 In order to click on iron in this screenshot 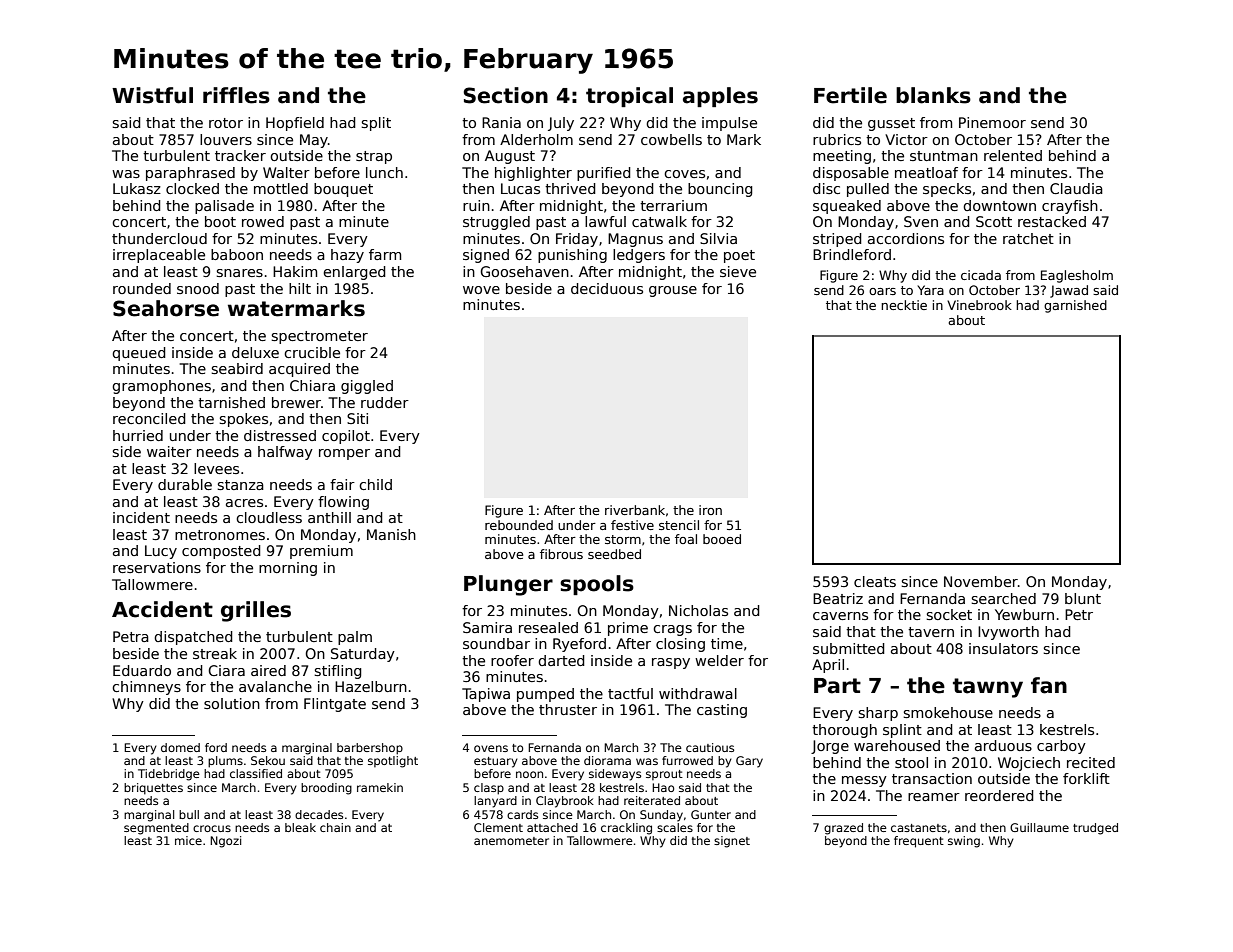, I will do `click(710, 510)`.
